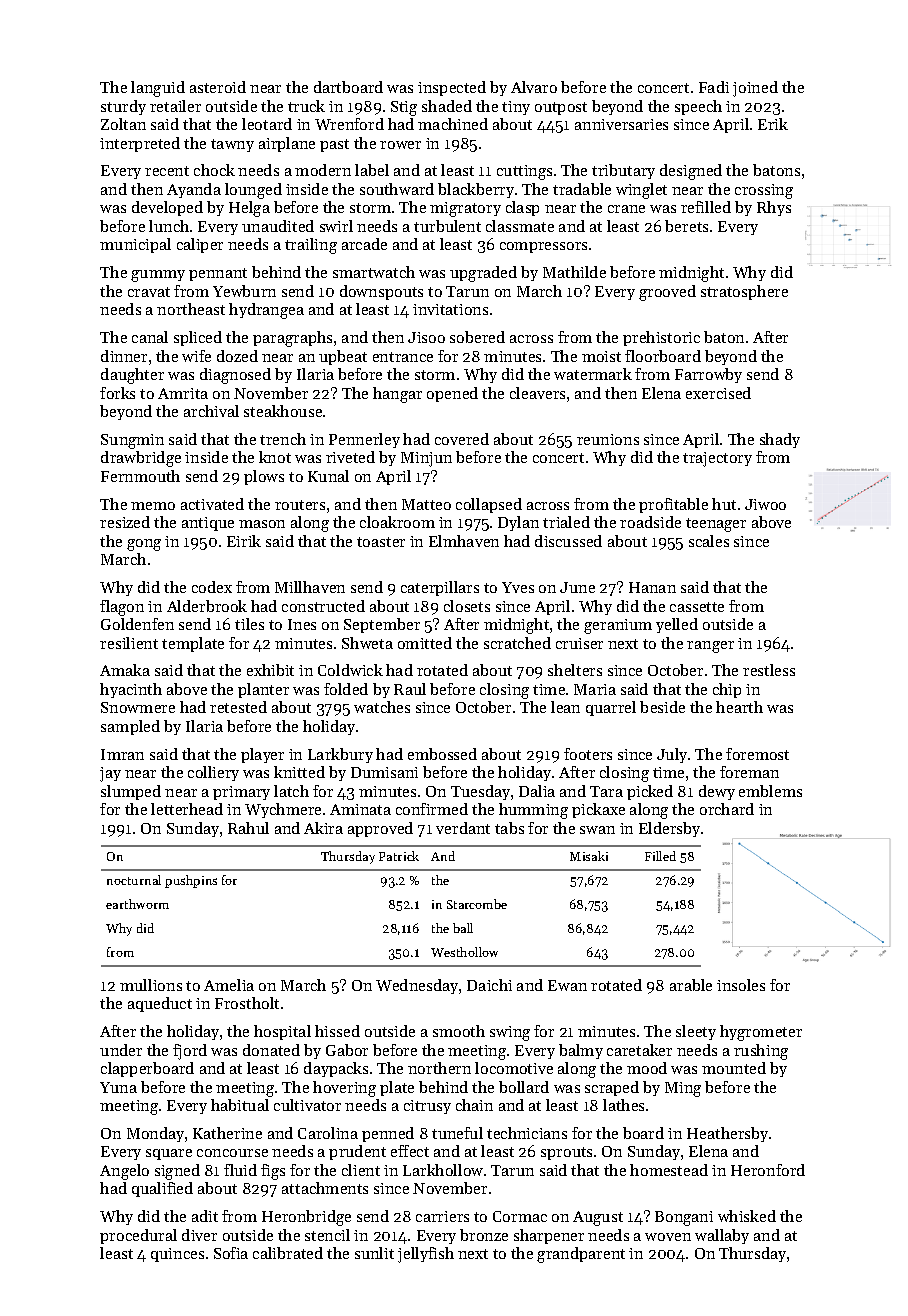 The image size is (908, 1316). Describe the element at coordinates (336, 226) in the screenshot. I see `swirl` at that location.
